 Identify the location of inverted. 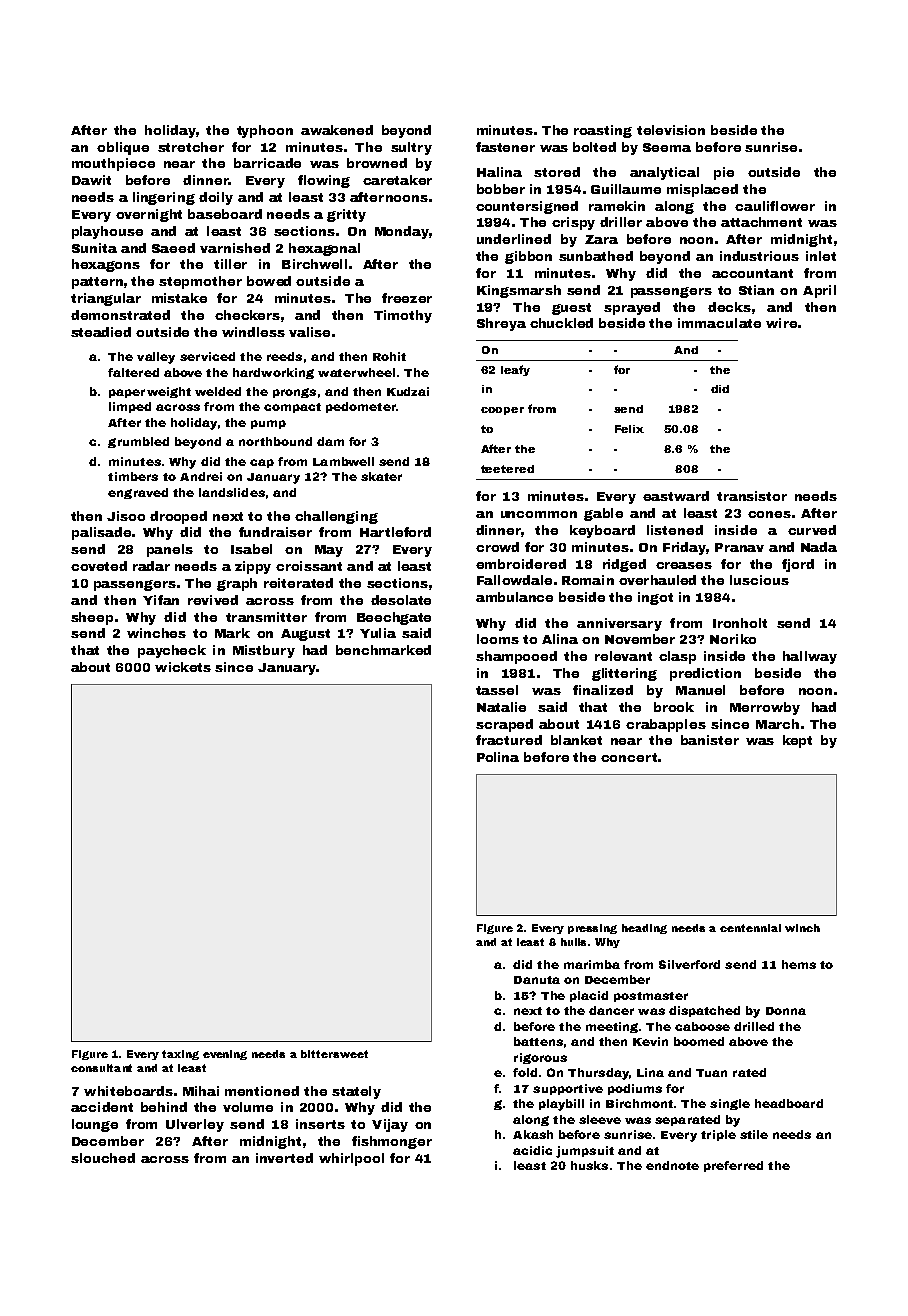
(284, 1158).
